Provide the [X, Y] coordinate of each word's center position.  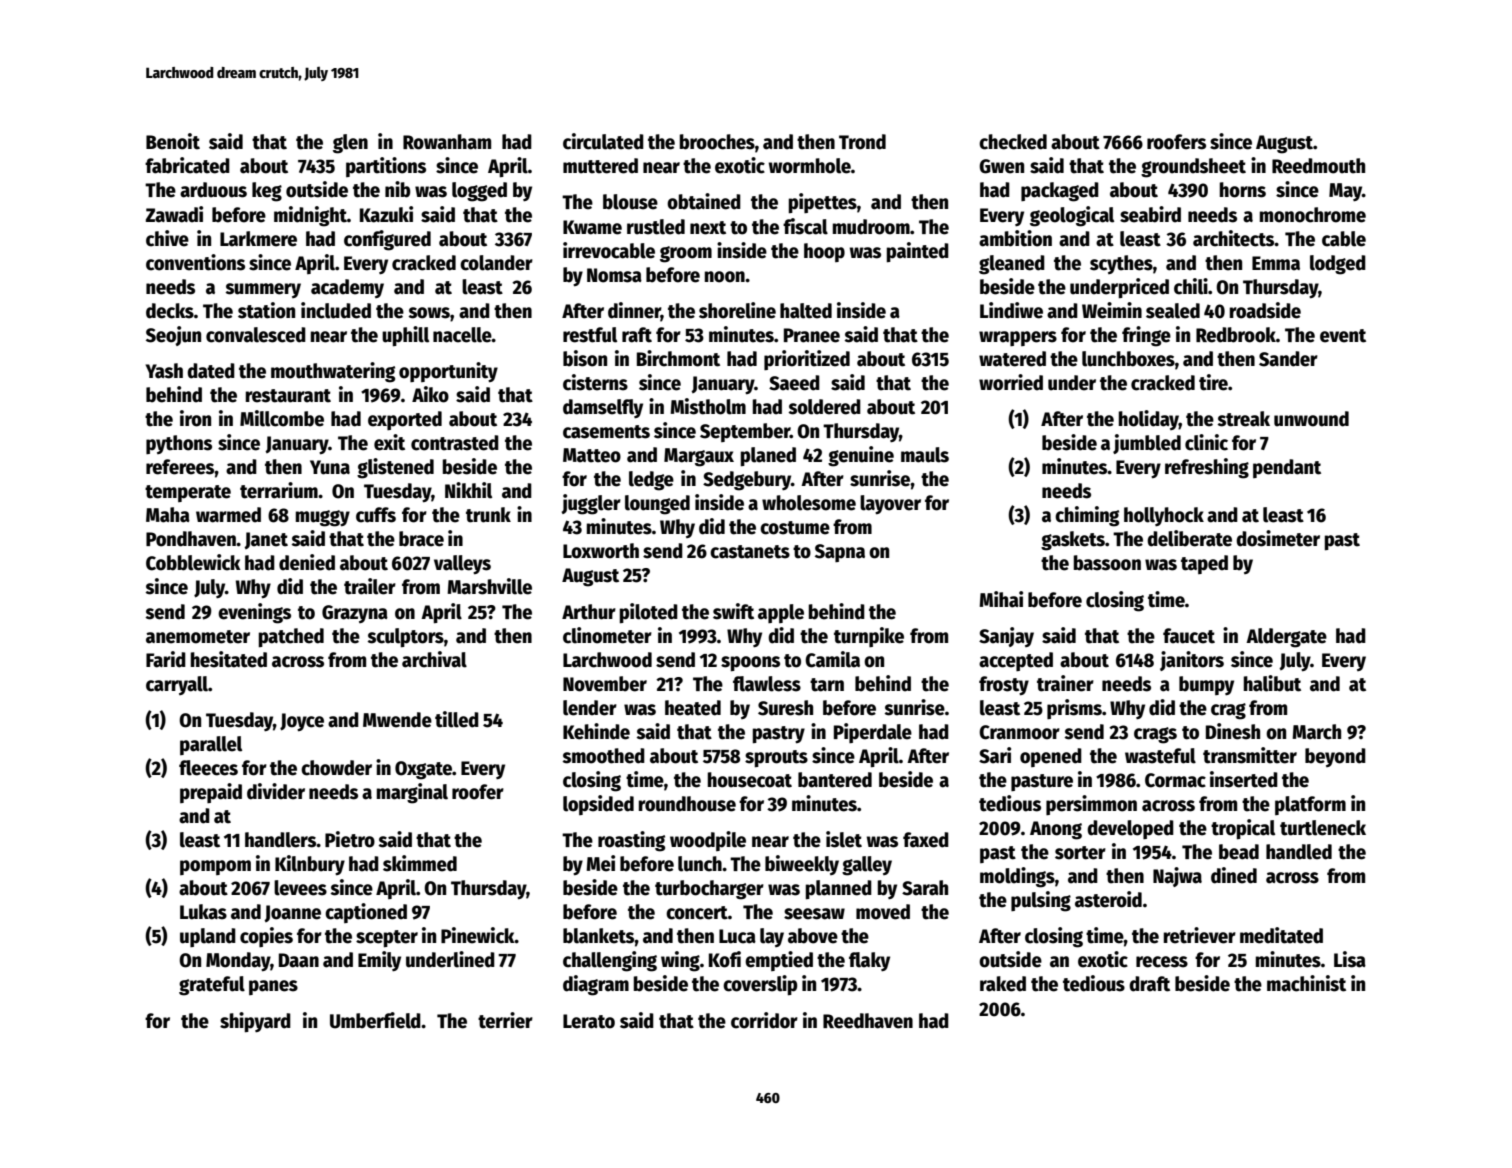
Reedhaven [868, 1021]
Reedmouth [1318, 166]
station [266, 310]
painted [918, 252]
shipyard [255, 1022]
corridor [764, 1020]
